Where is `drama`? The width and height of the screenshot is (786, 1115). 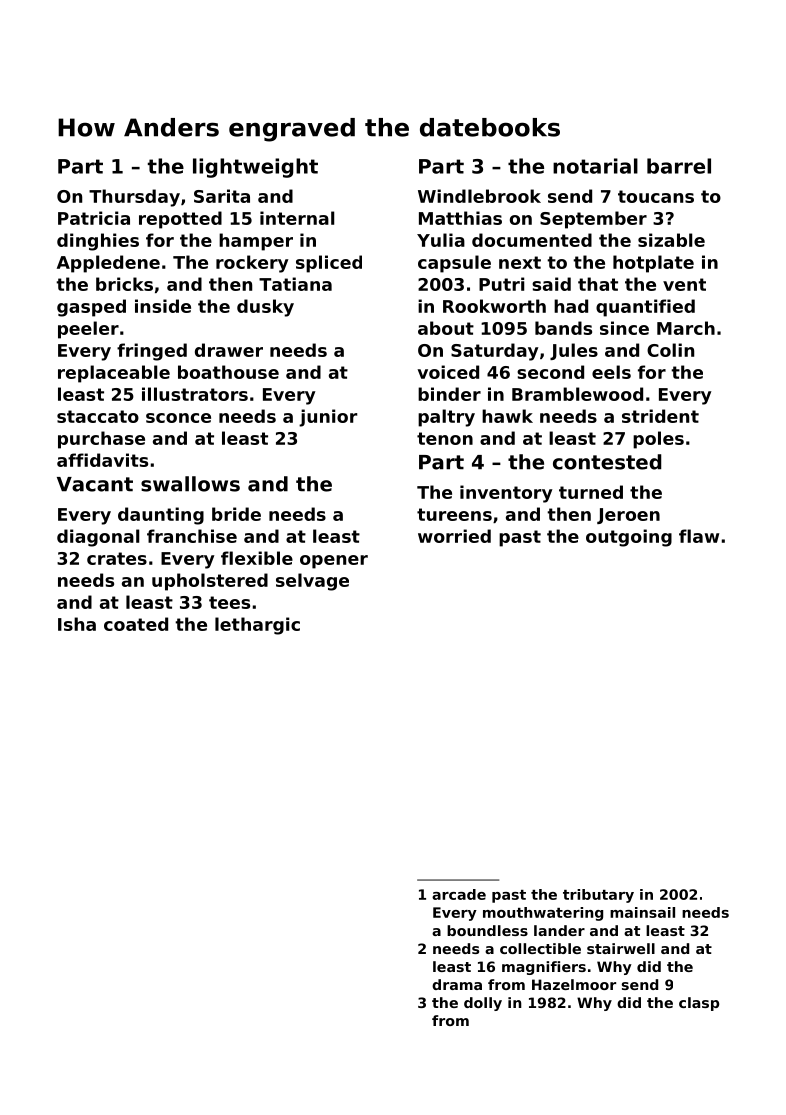 drama is located at coordinates (457, 984).
